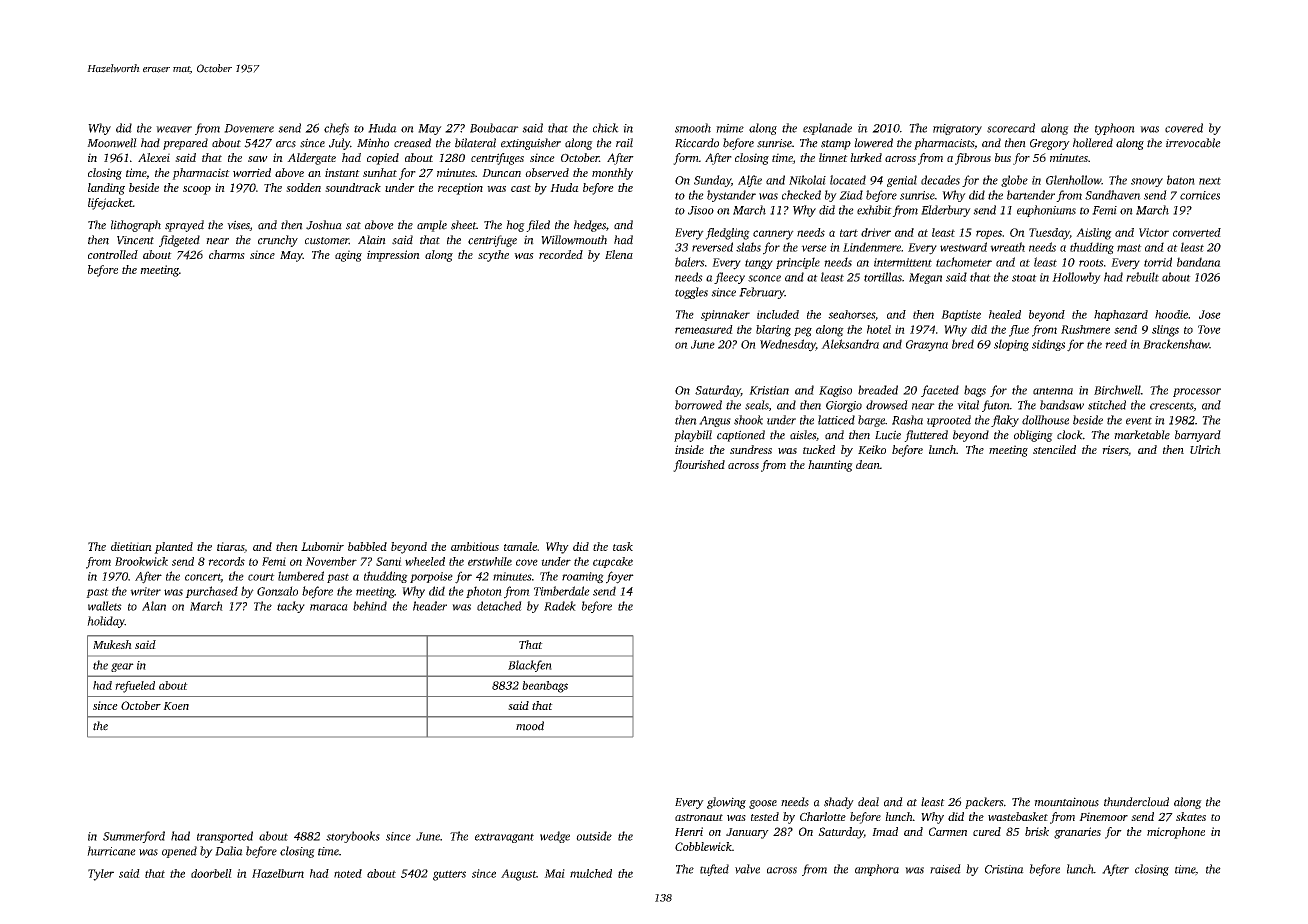  I want to click on tiaras, so click(230, 546).
